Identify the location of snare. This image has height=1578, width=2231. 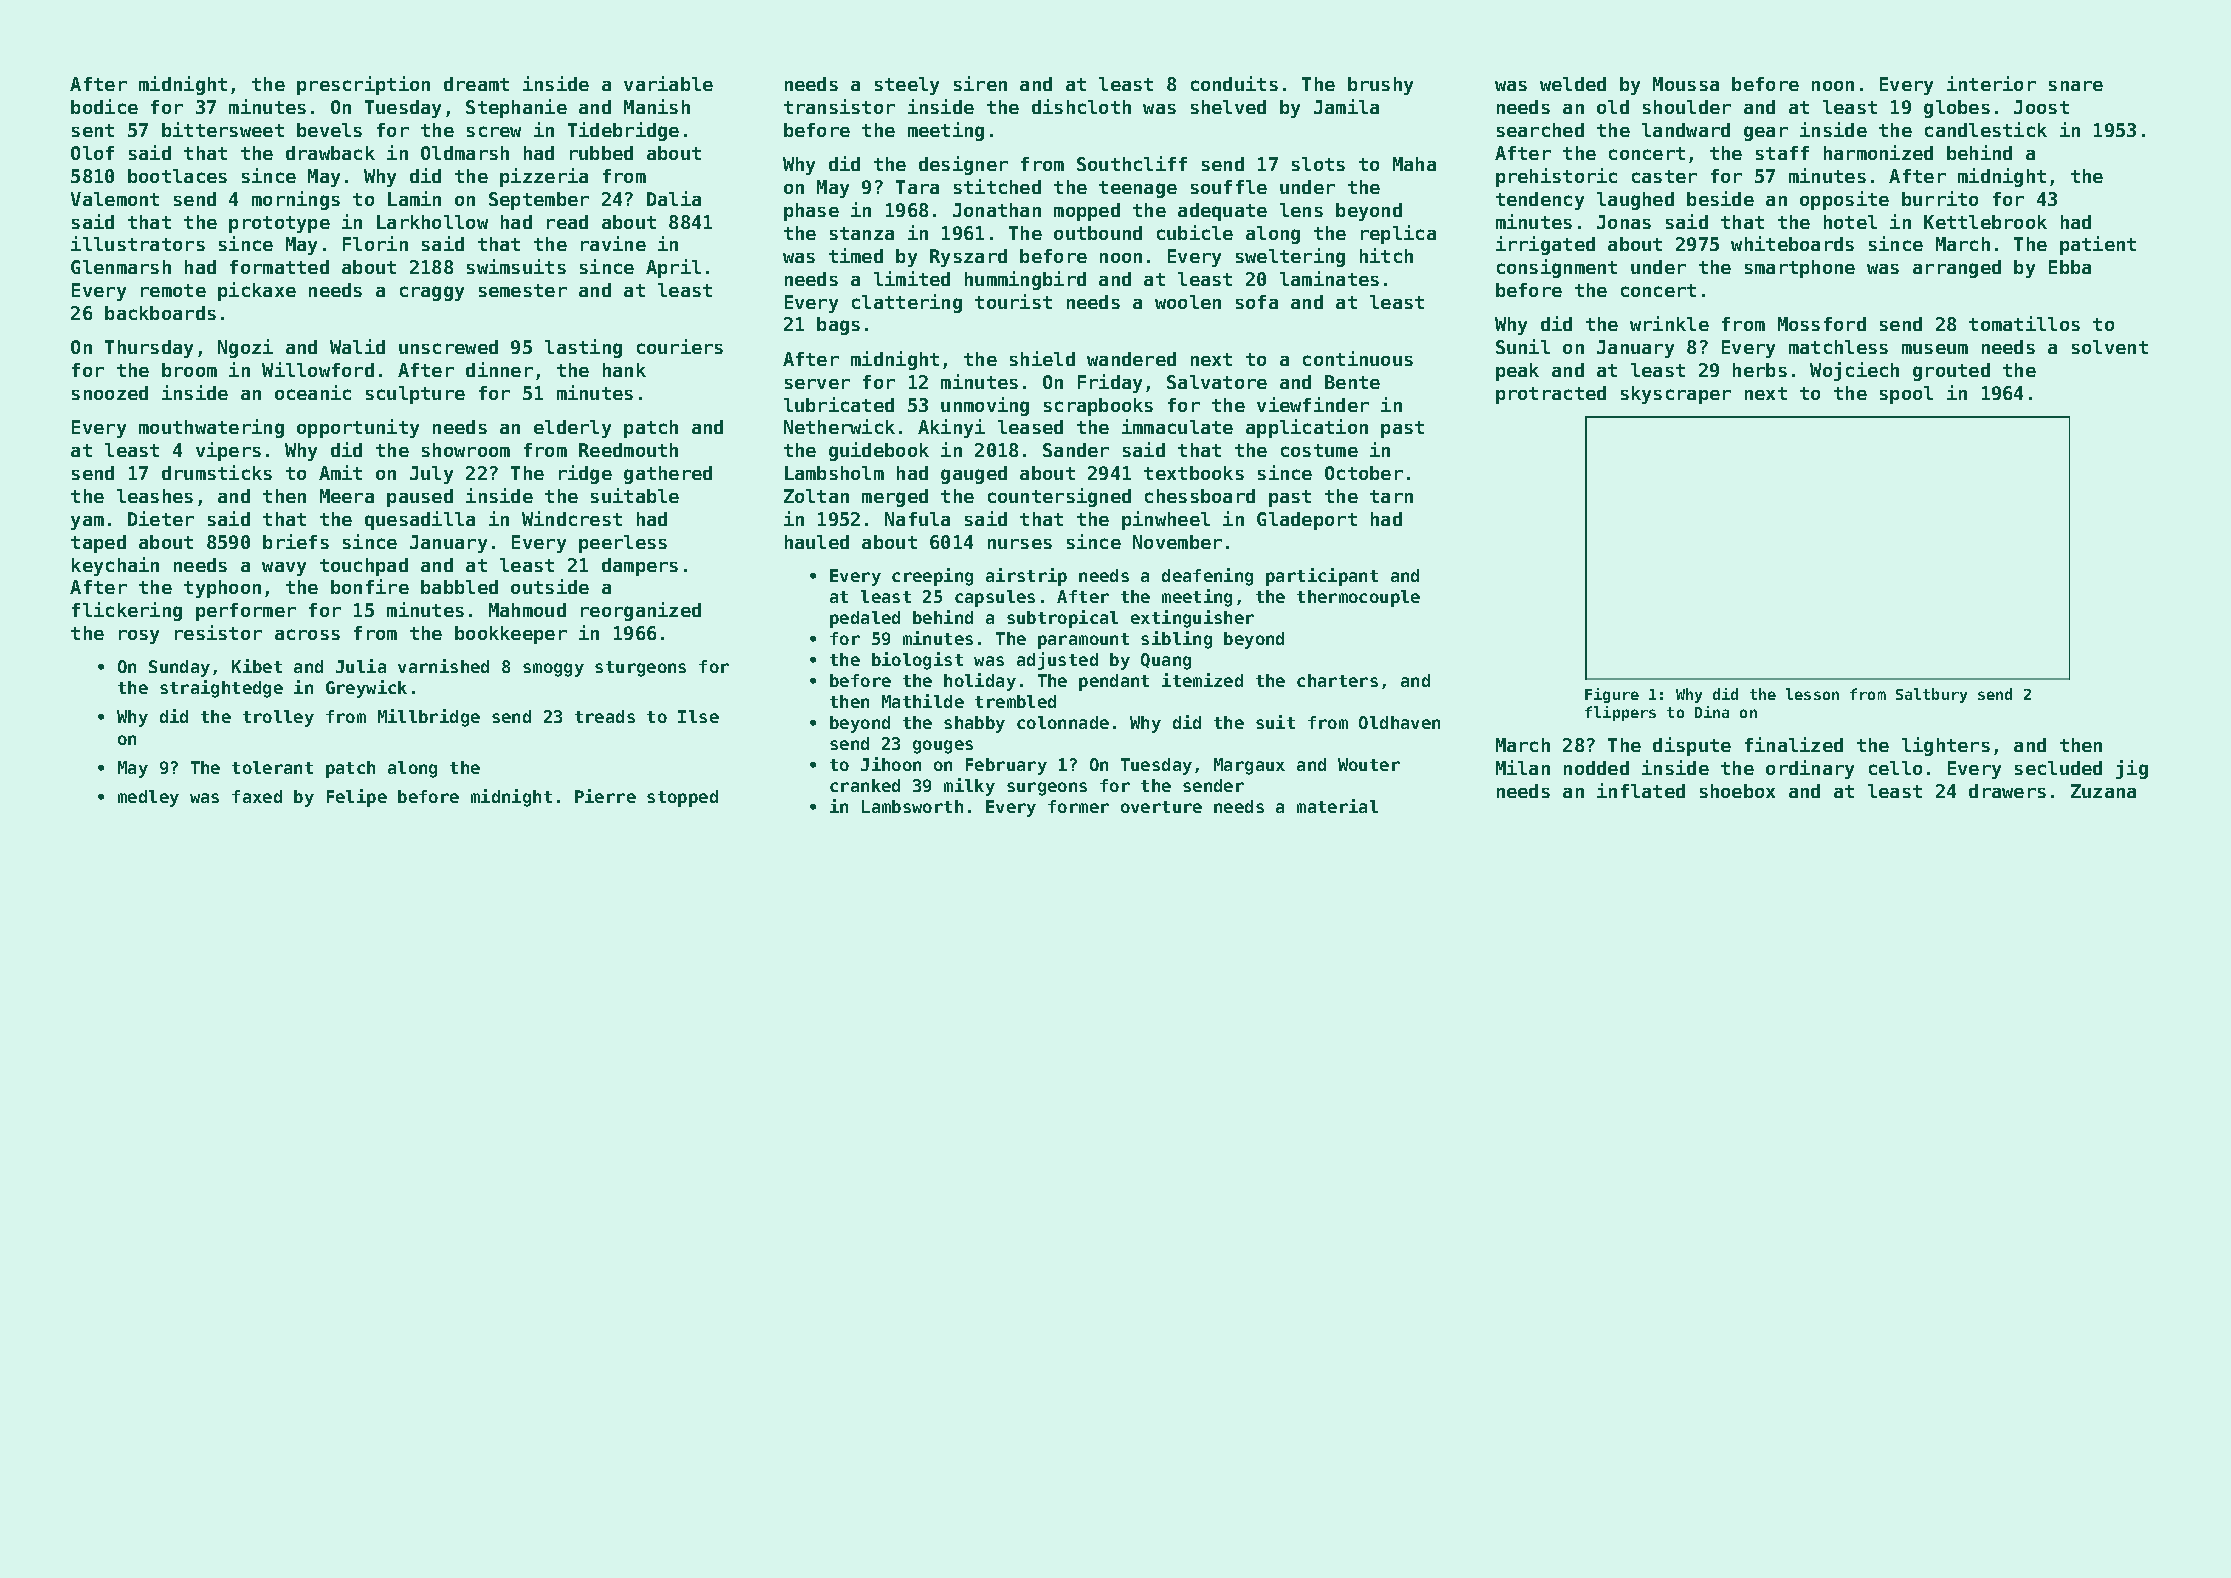
(2076, 86).
